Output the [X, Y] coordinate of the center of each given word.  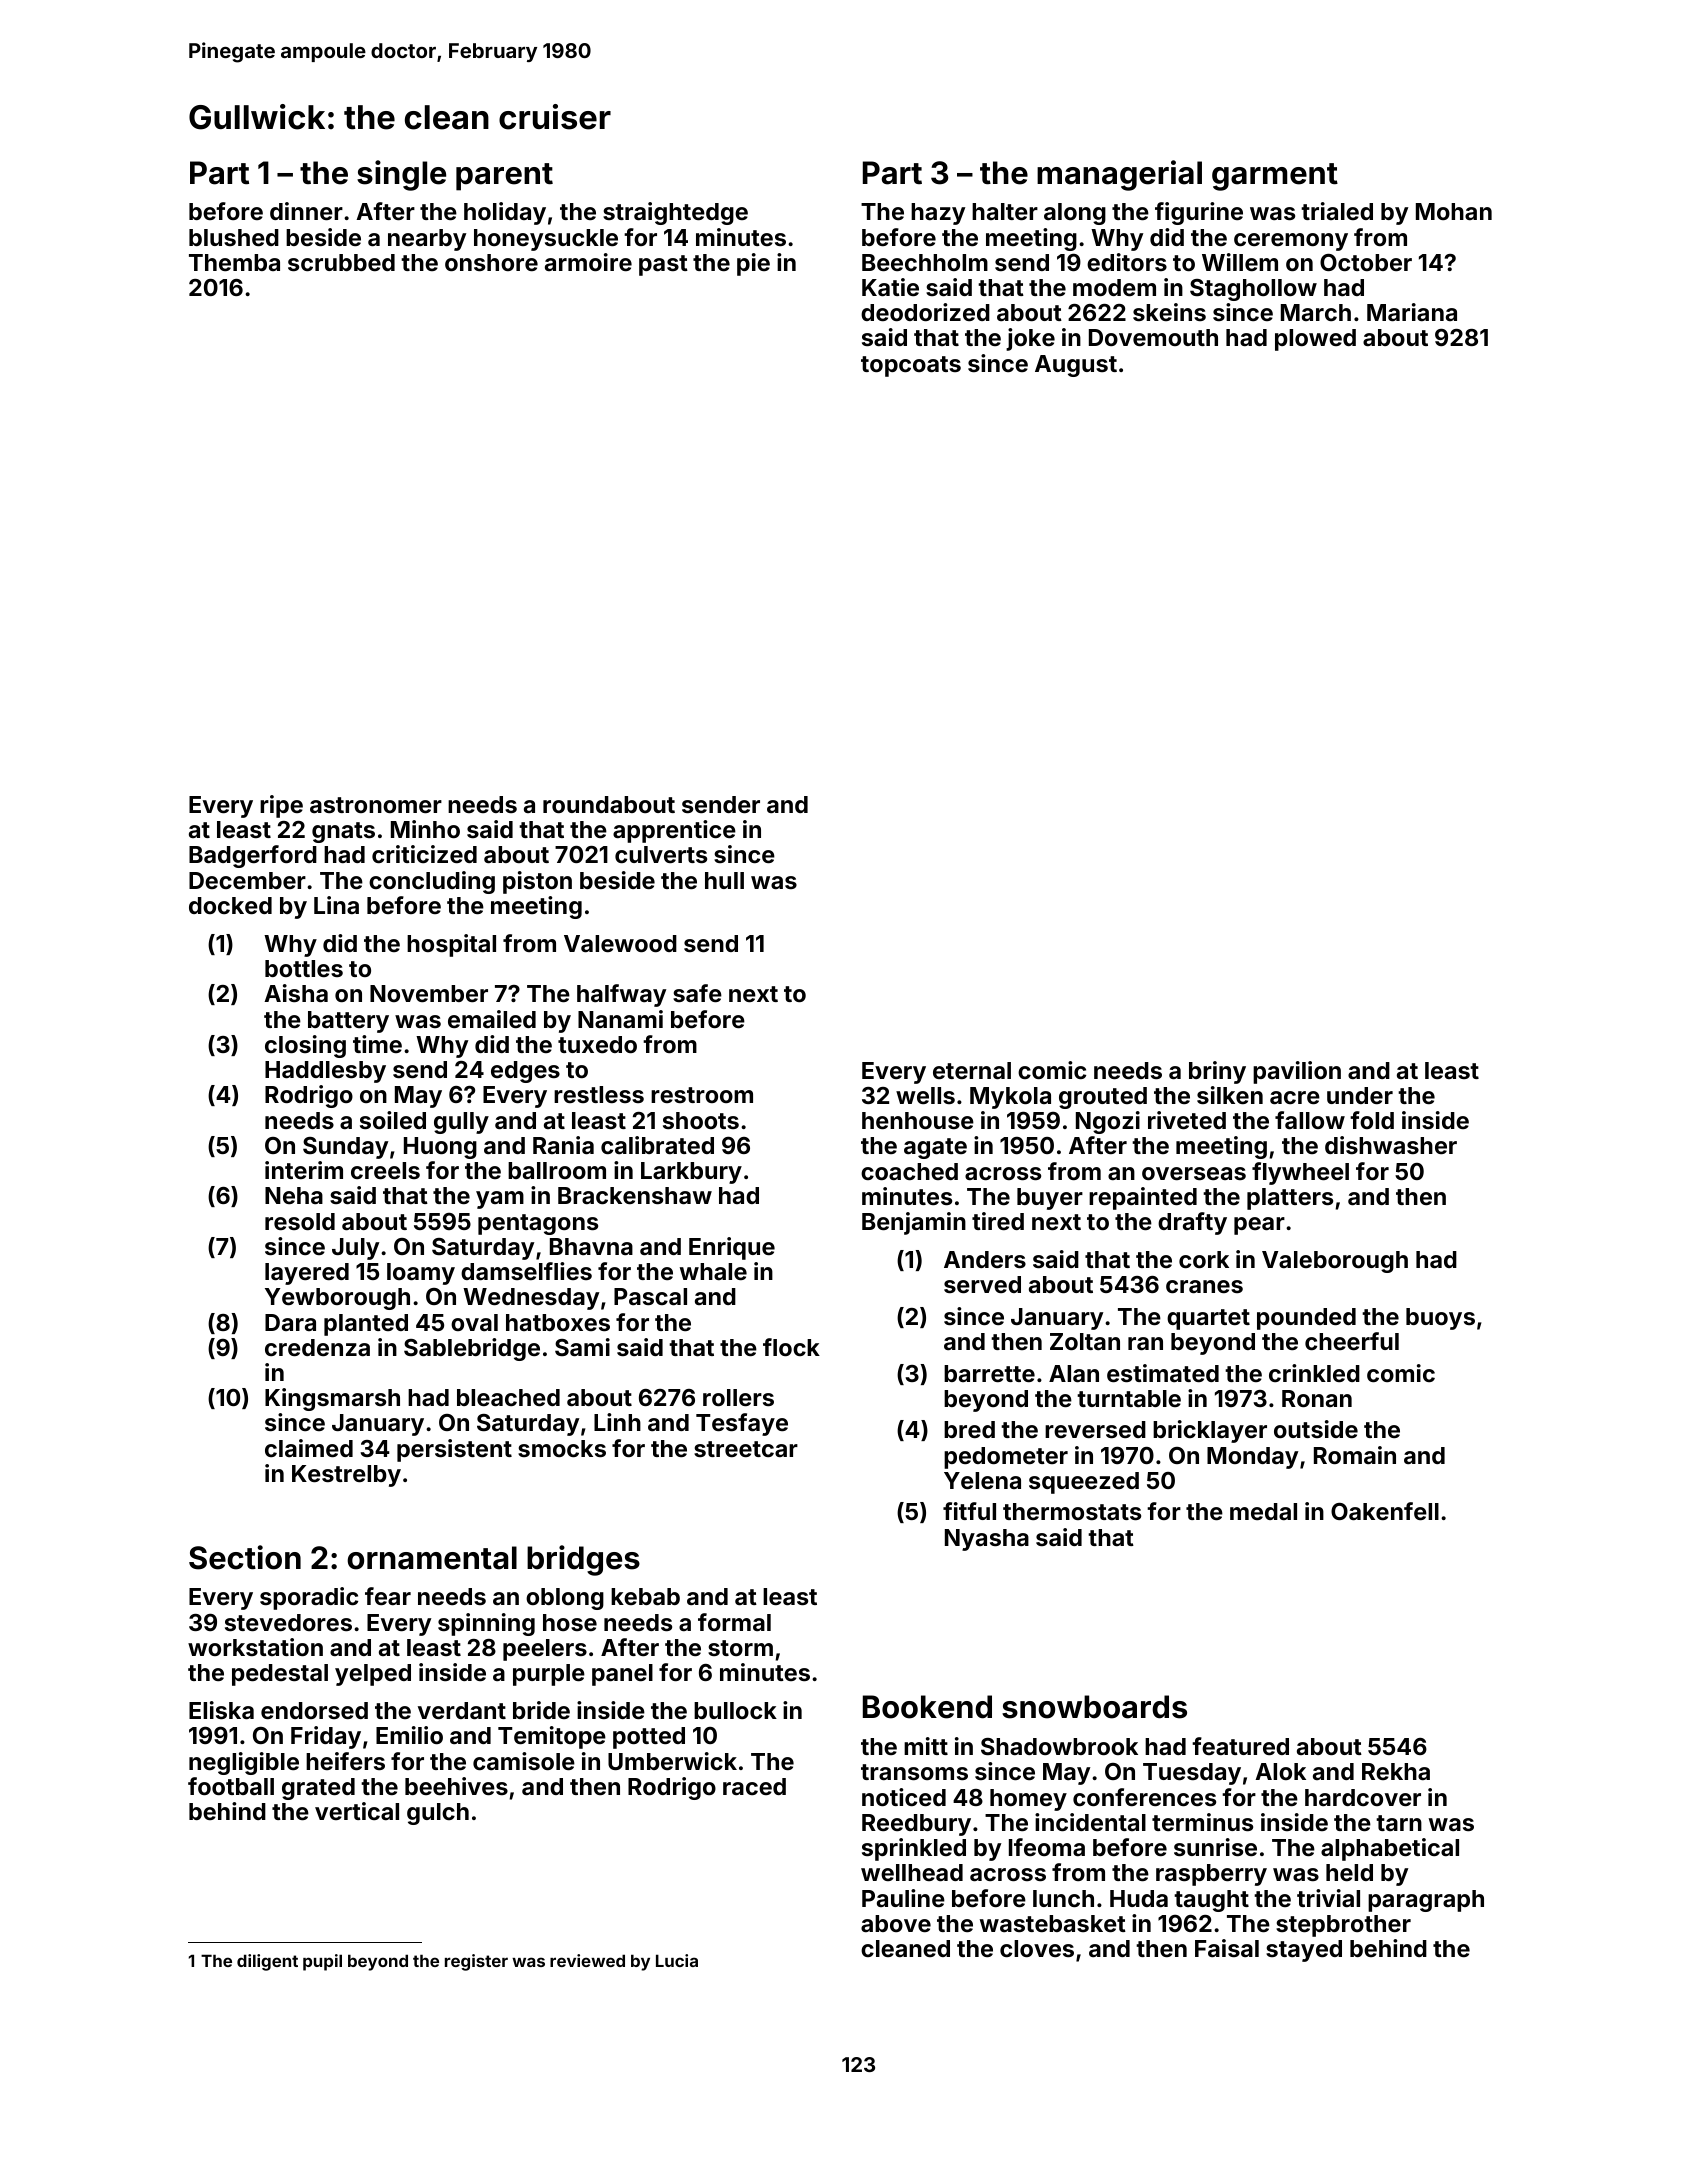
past [663, 265]
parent [504, 177]
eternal [972, 1070]
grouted [1103, 1098]
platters [1290, 1199]
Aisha [296, 993]
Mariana [1412, 312]
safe [697, 993]
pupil [322, 1962]
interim [304, 1170]
